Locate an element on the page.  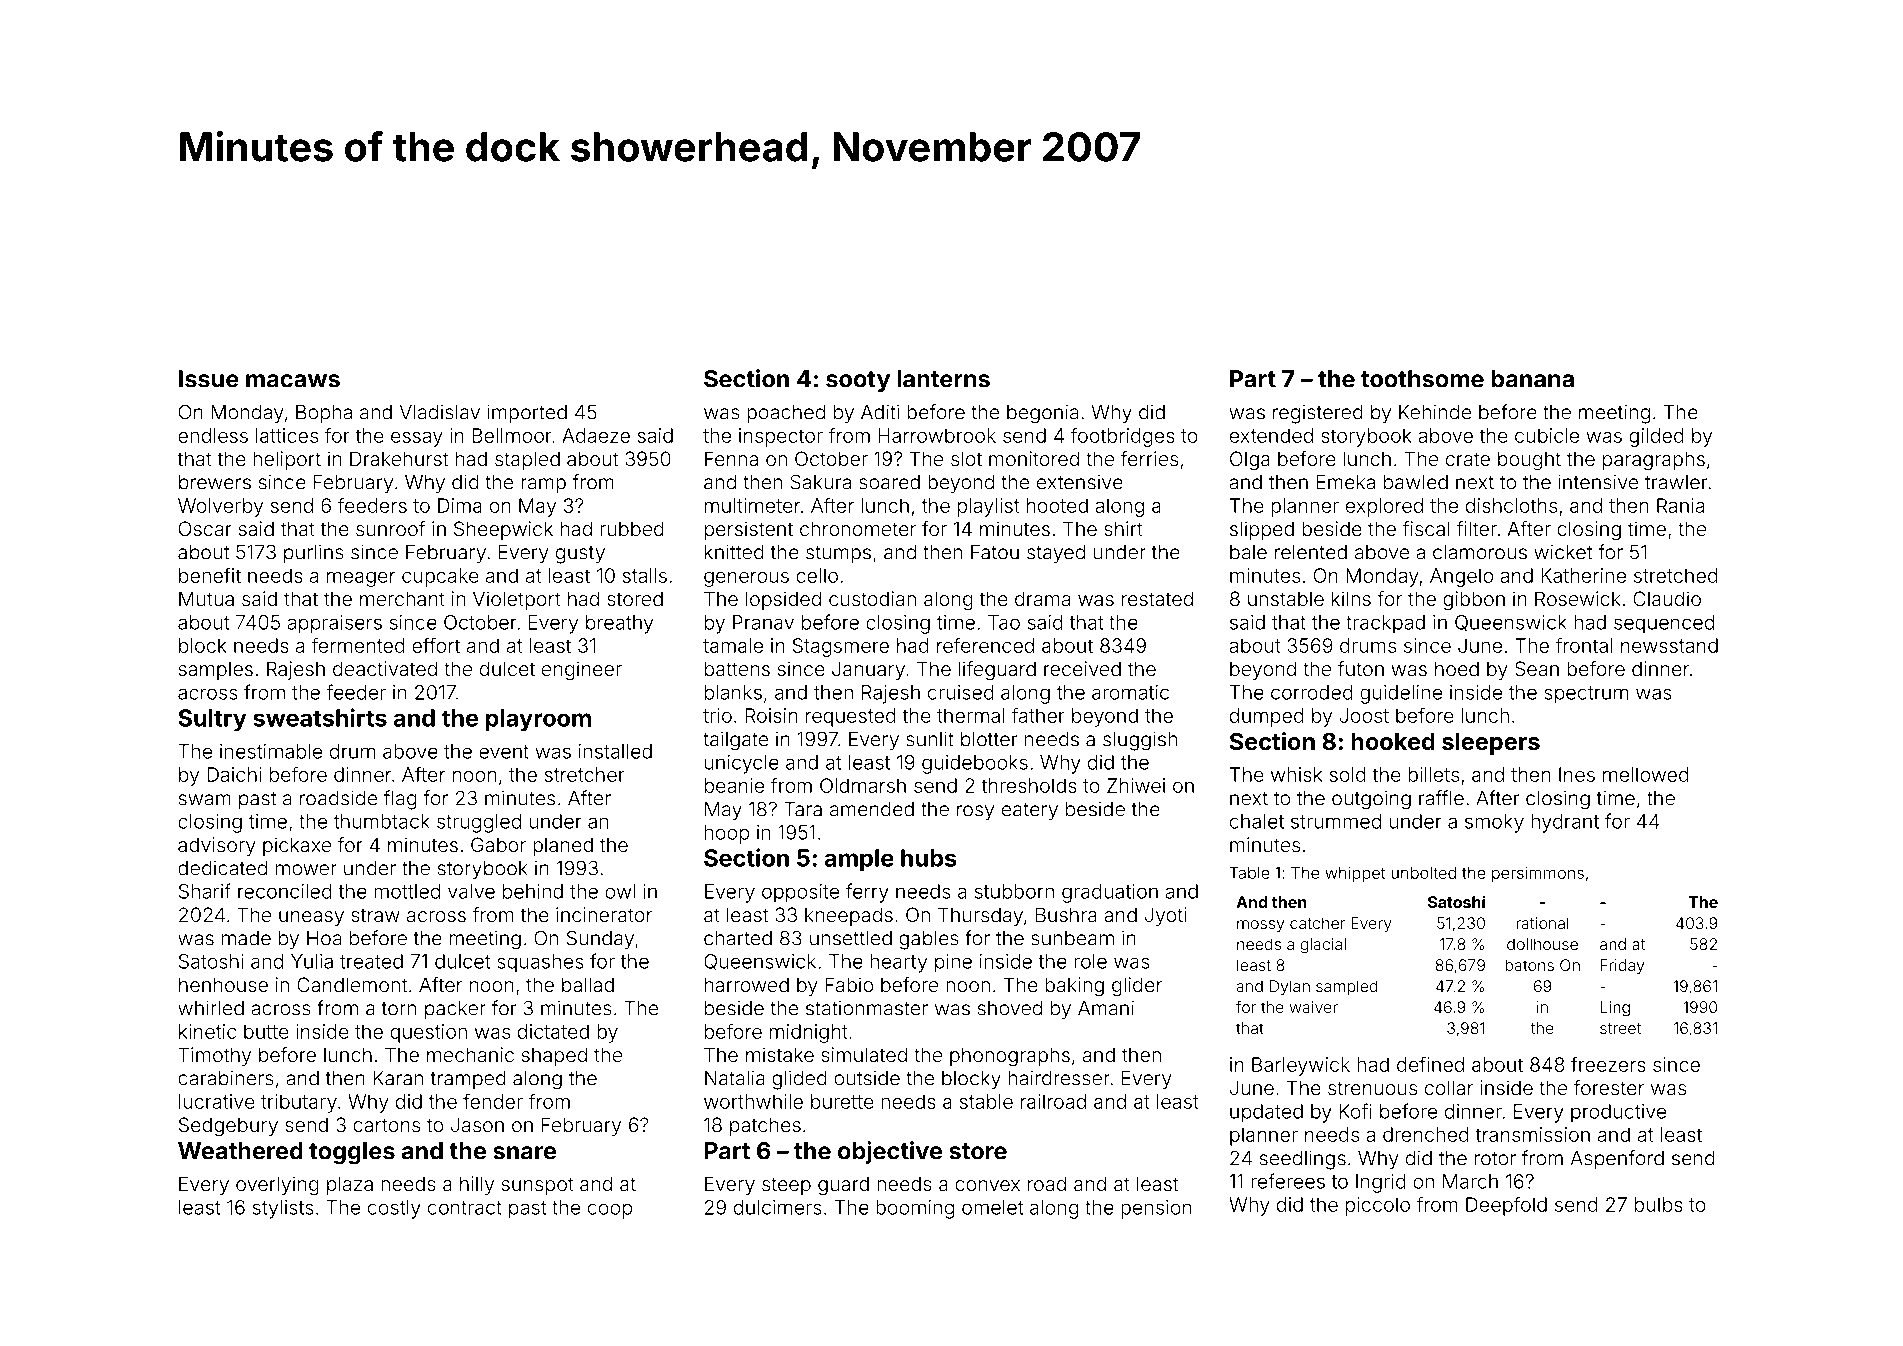
endless is located at coordinates (213, 435).
